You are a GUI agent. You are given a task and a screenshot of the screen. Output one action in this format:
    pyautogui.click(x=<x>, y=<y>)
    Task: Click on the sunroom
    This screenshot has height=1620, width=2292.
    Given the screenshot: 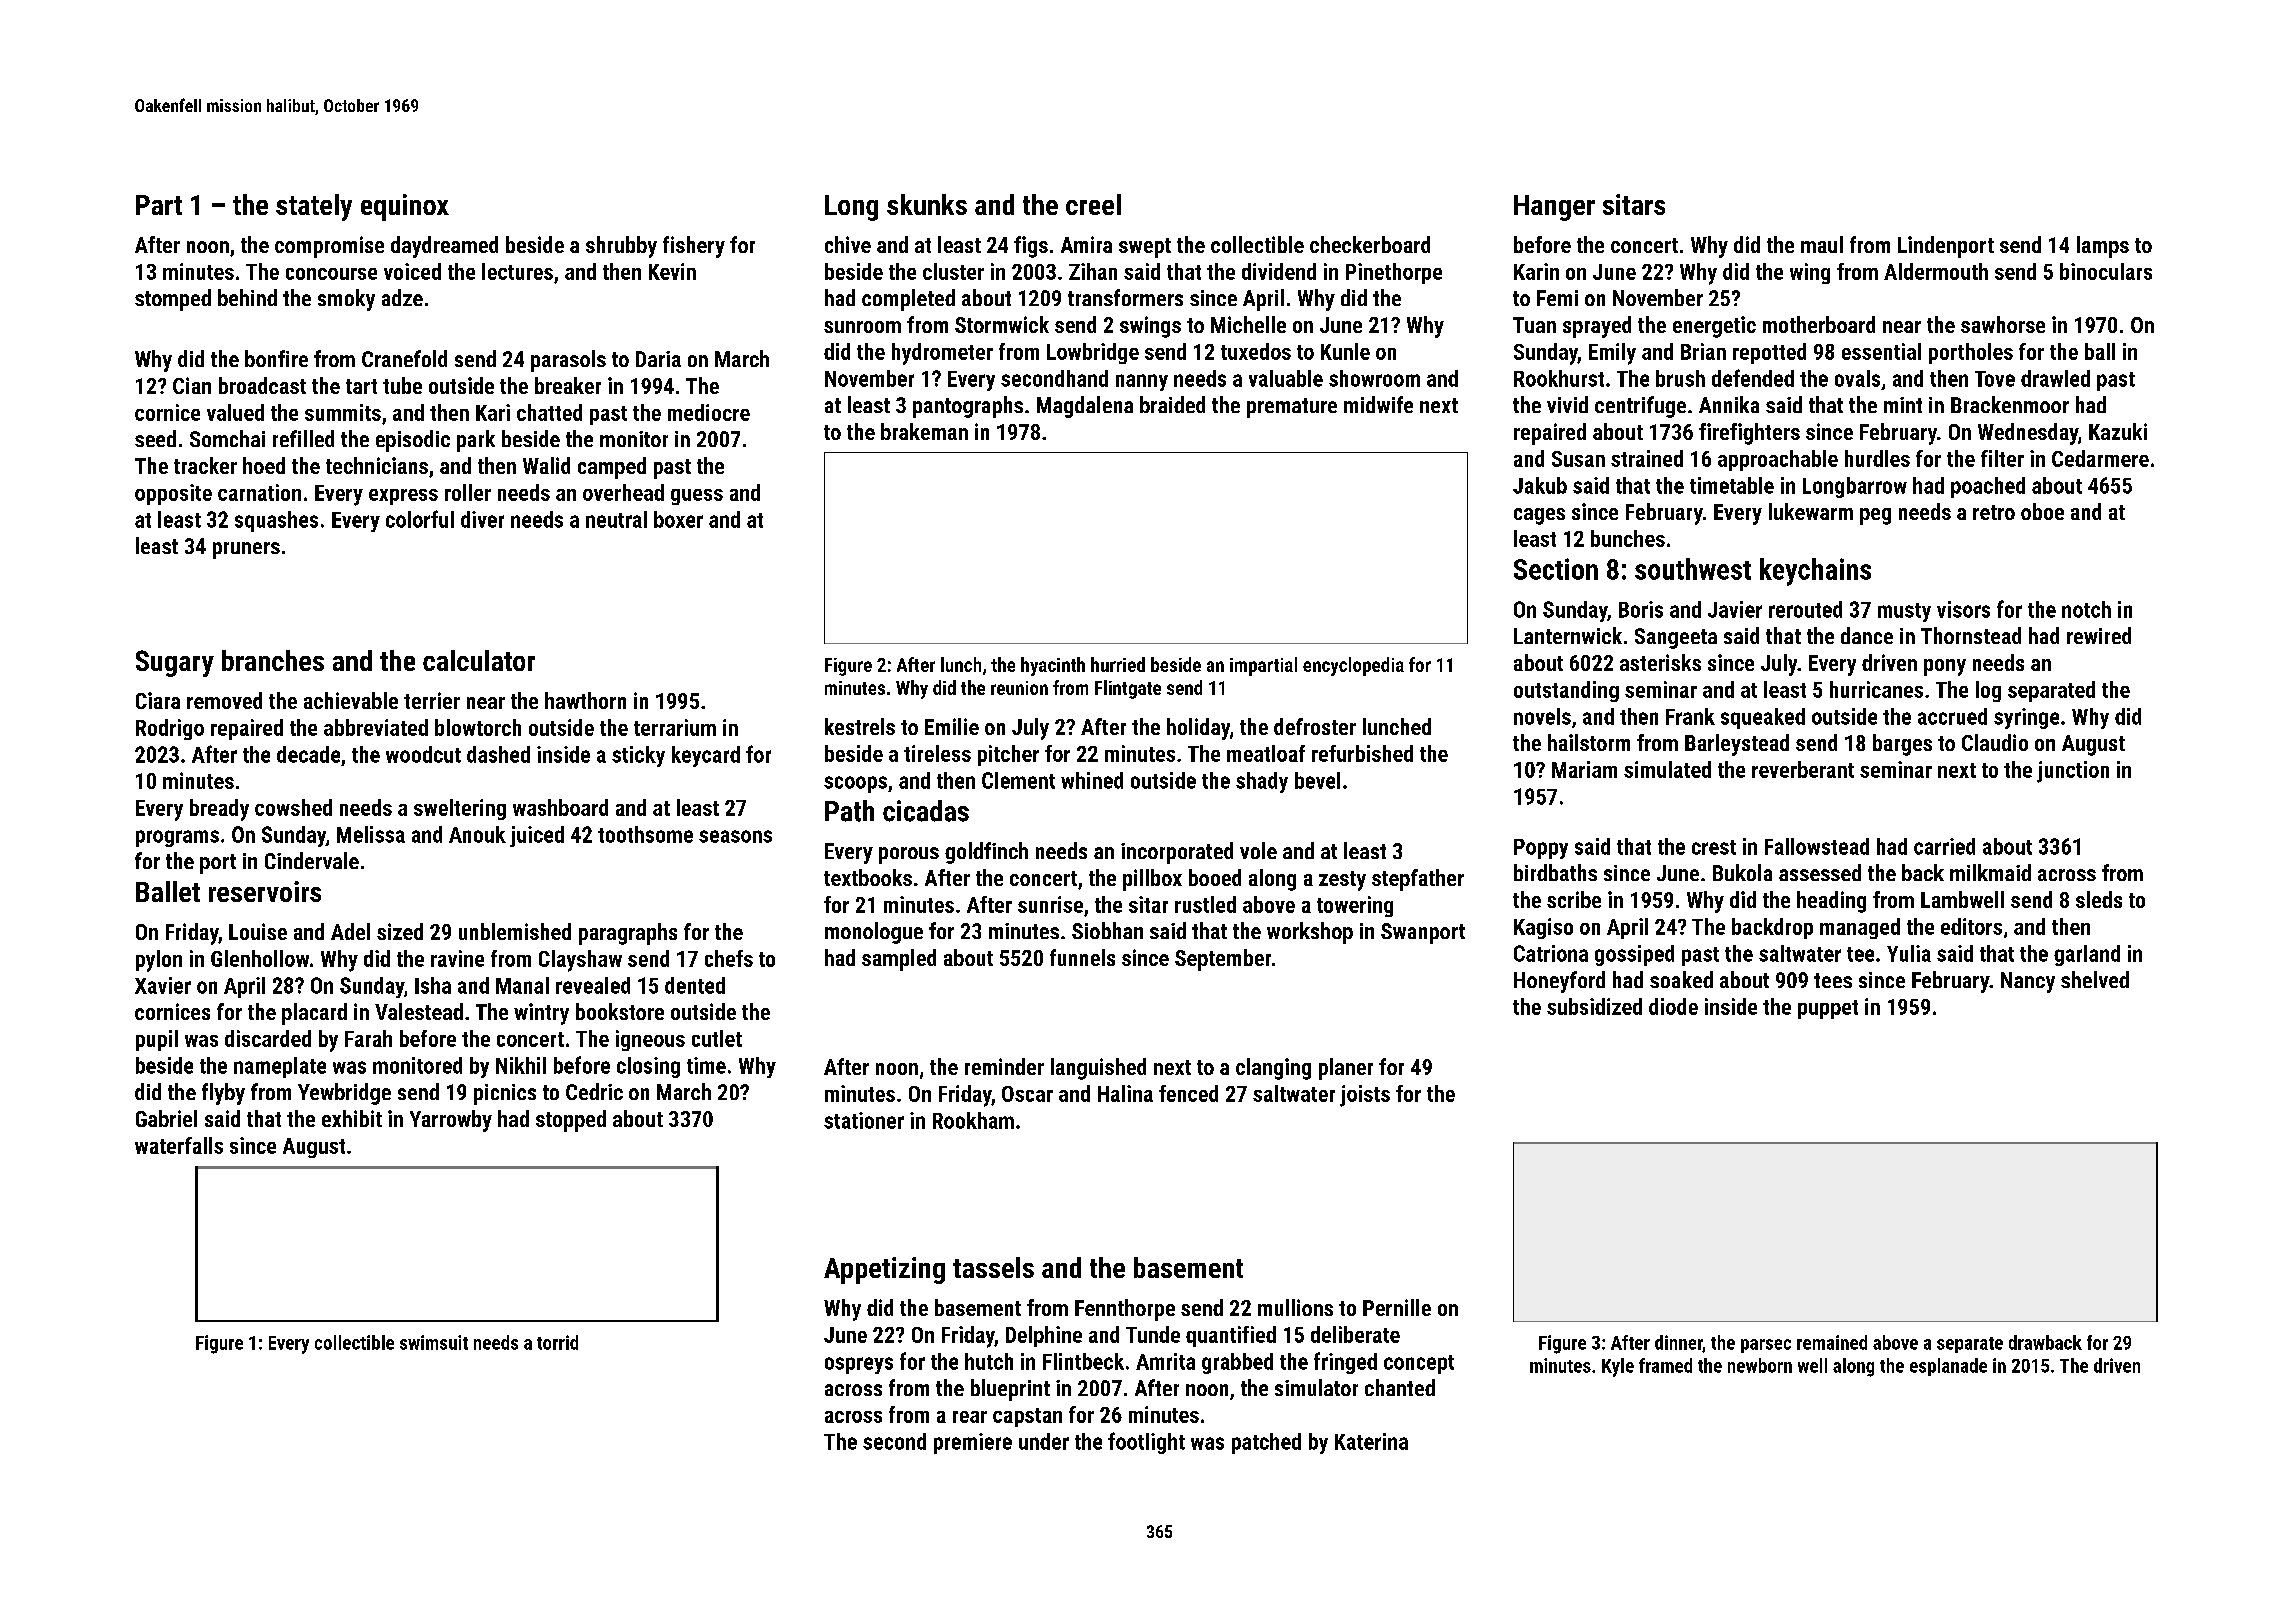 What is the action you would take?
    pyautogui.click(x=862, y=327)
